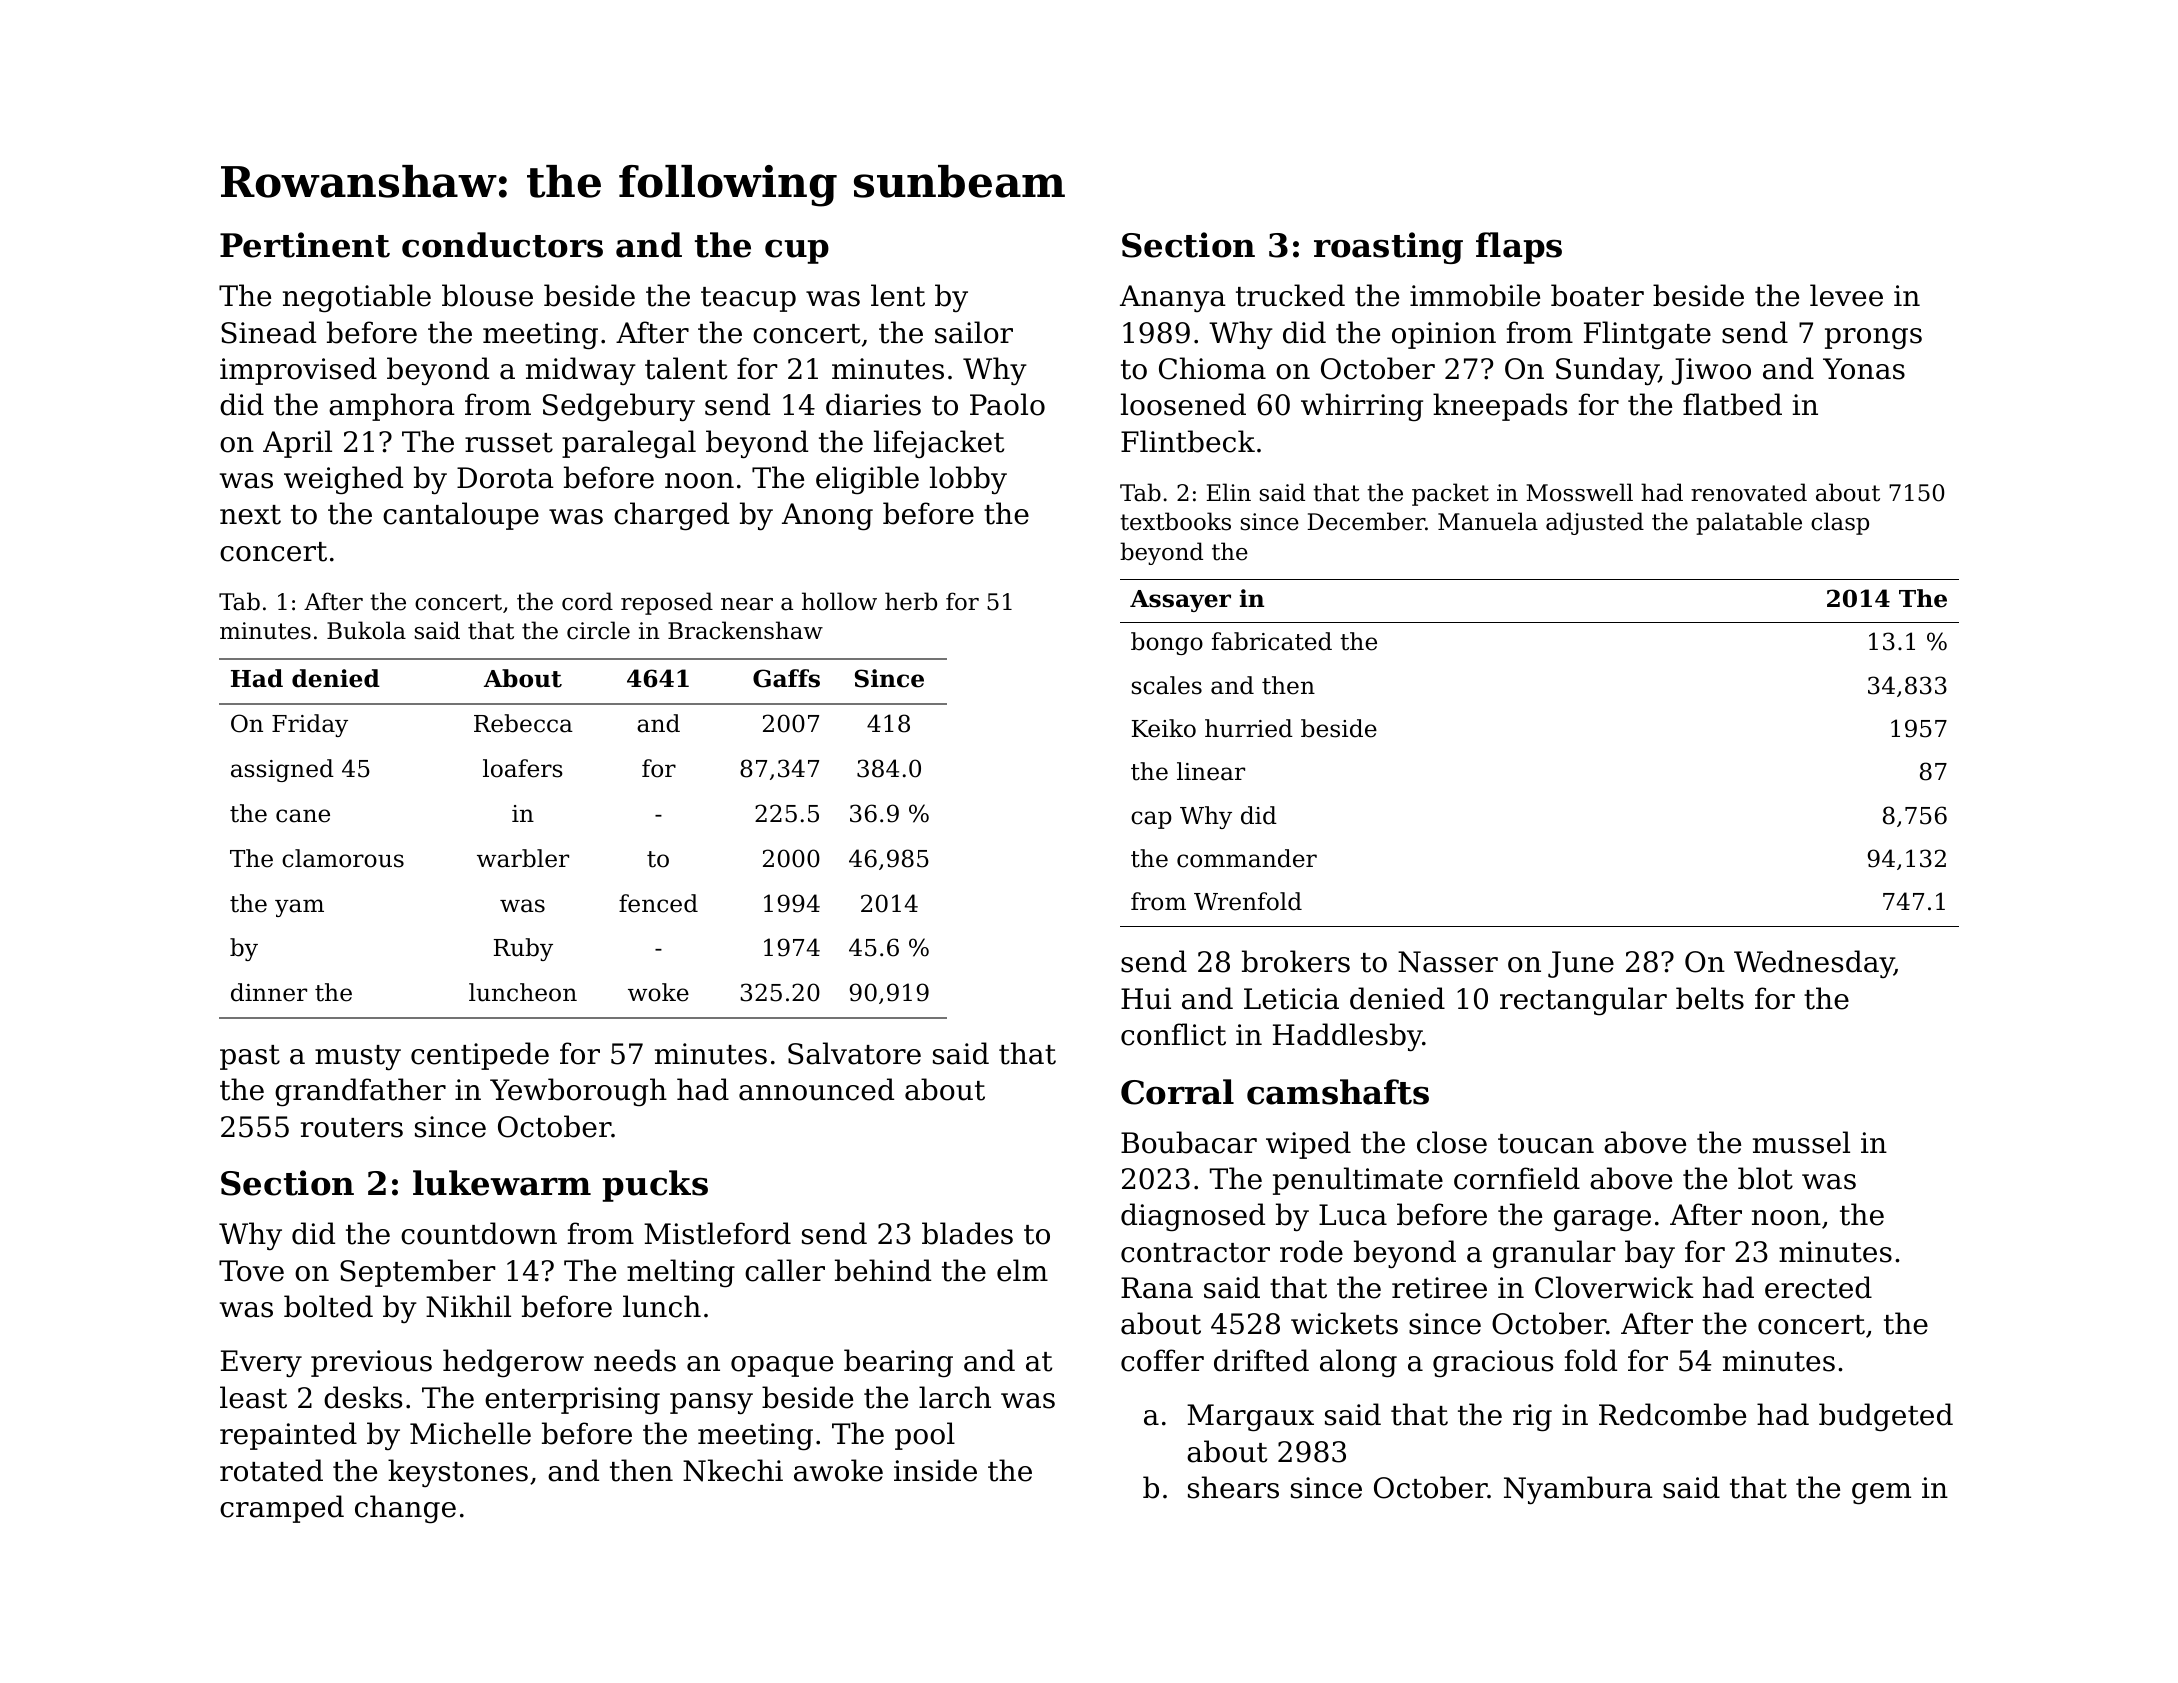 This page has height=1683, width=2178. Describe the element at coordinates (502, 245) in the page. I see `conductors` at that location.
